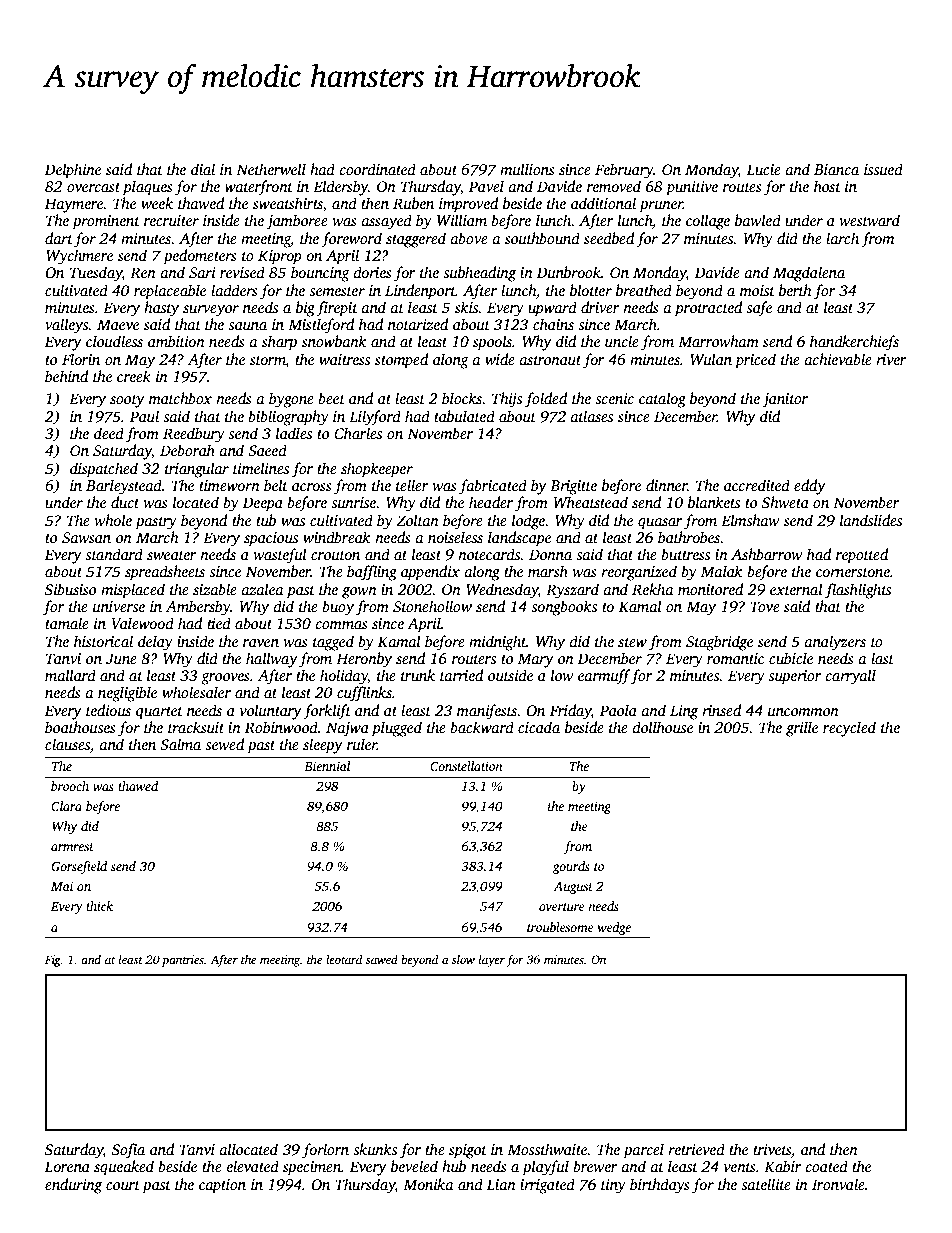  What do you see at coordinates (719, 643) in the image?
I see `Stagbridge` at bounding box center [719, 643].
